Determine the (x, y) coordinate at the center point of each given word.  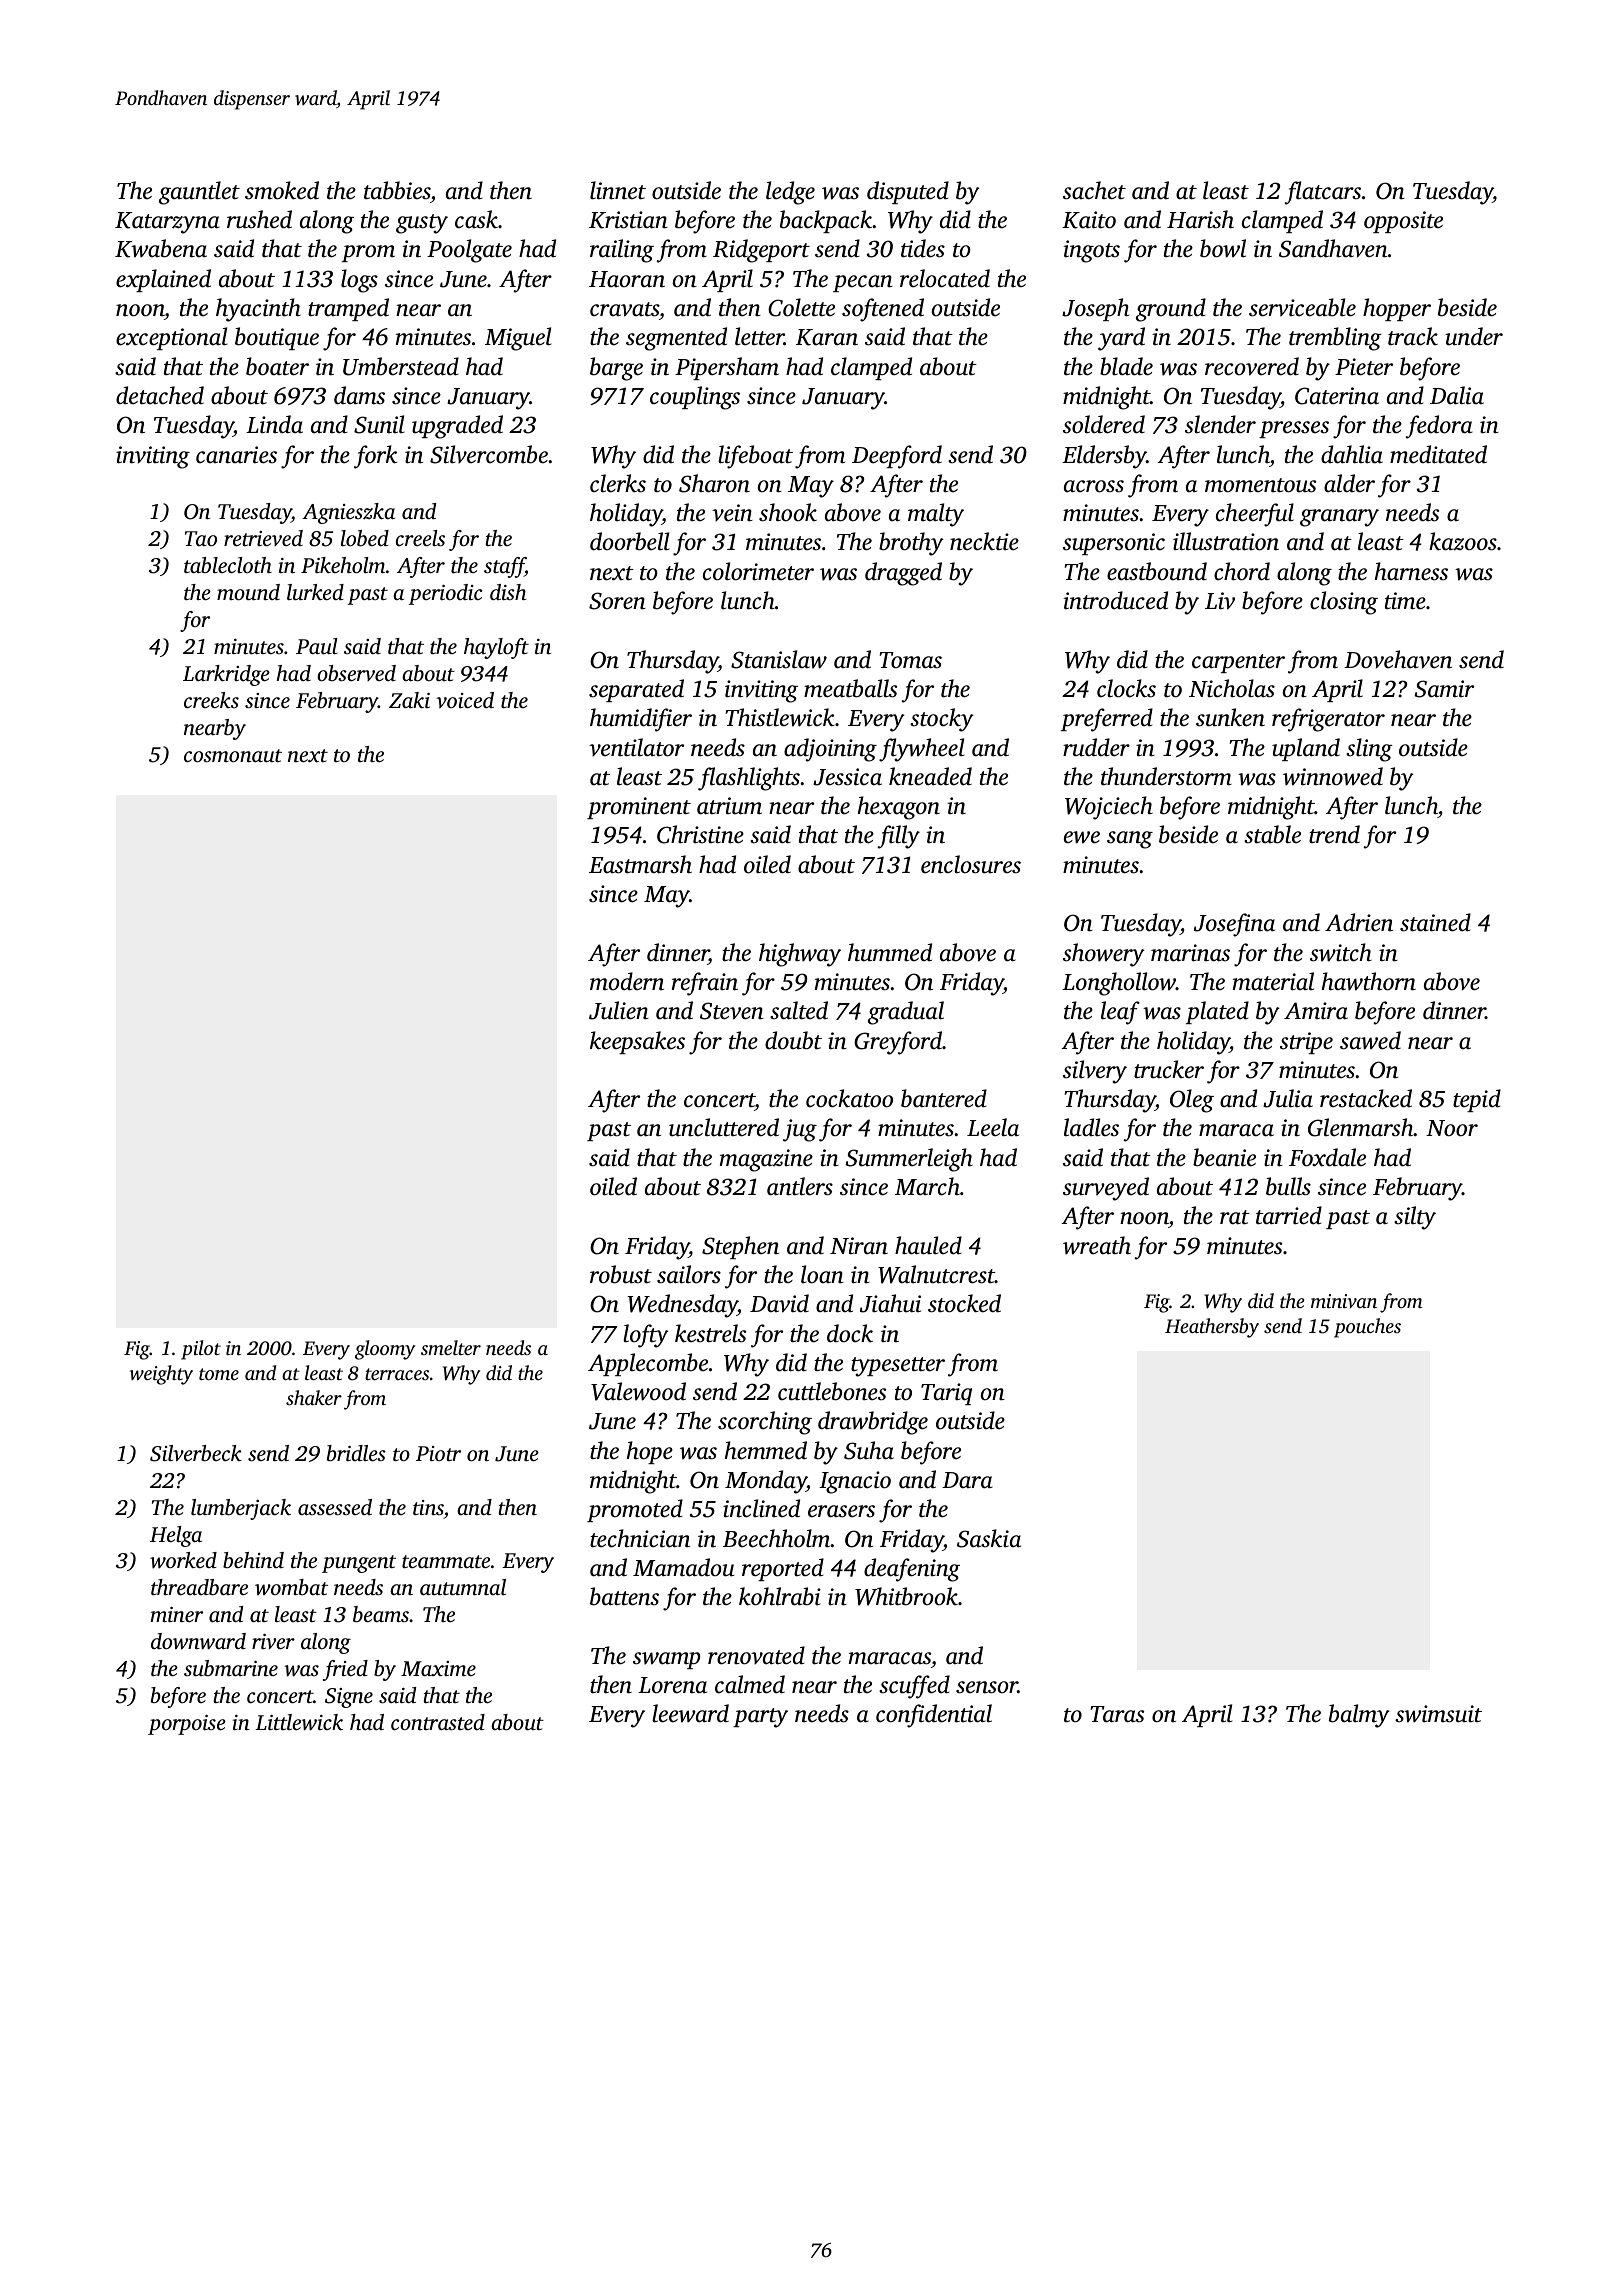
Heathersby (1212, 1328)
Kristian (628, 220)
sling (1369, 750)
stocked (964, 1303)
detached (160, 395)
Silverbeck (196, 1453)
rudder (1096, 747)
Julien (619, 1010)
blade (1126, 366)
